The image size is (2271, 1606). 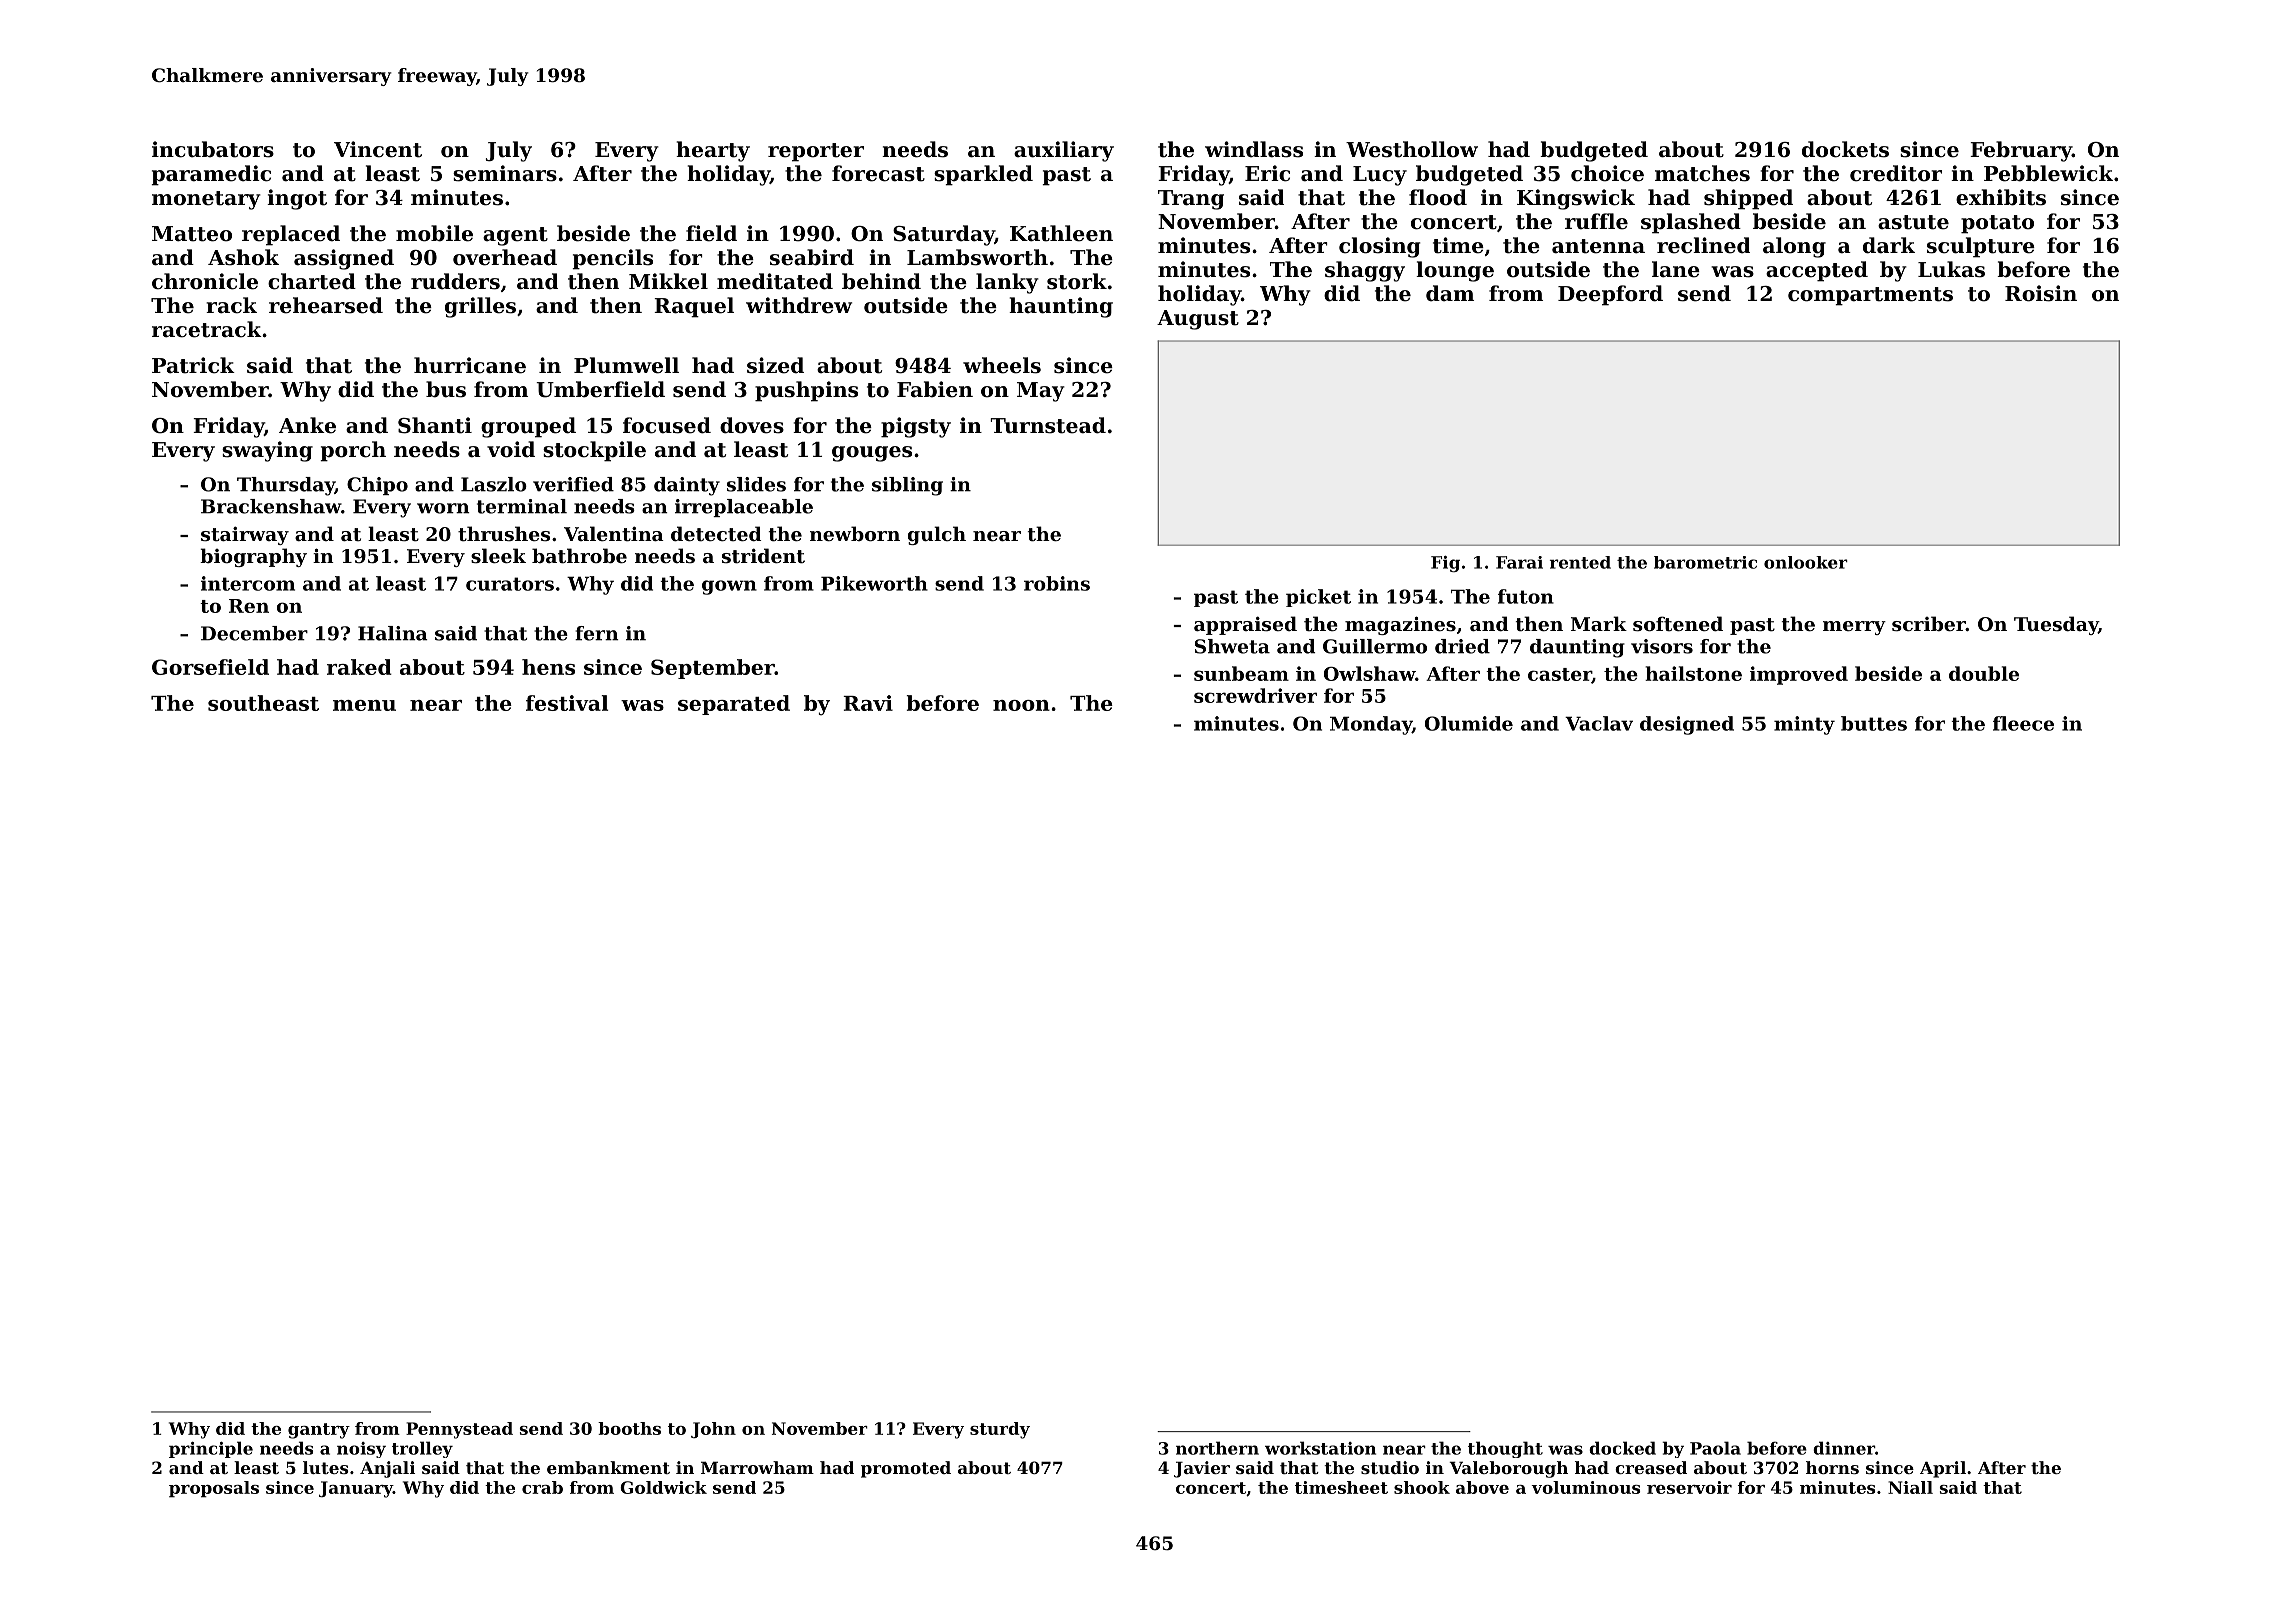 What do you see at coordinates (1715, 1448) in the screenshot?
I see `Paola` at bounding box center [1715, 1448].
